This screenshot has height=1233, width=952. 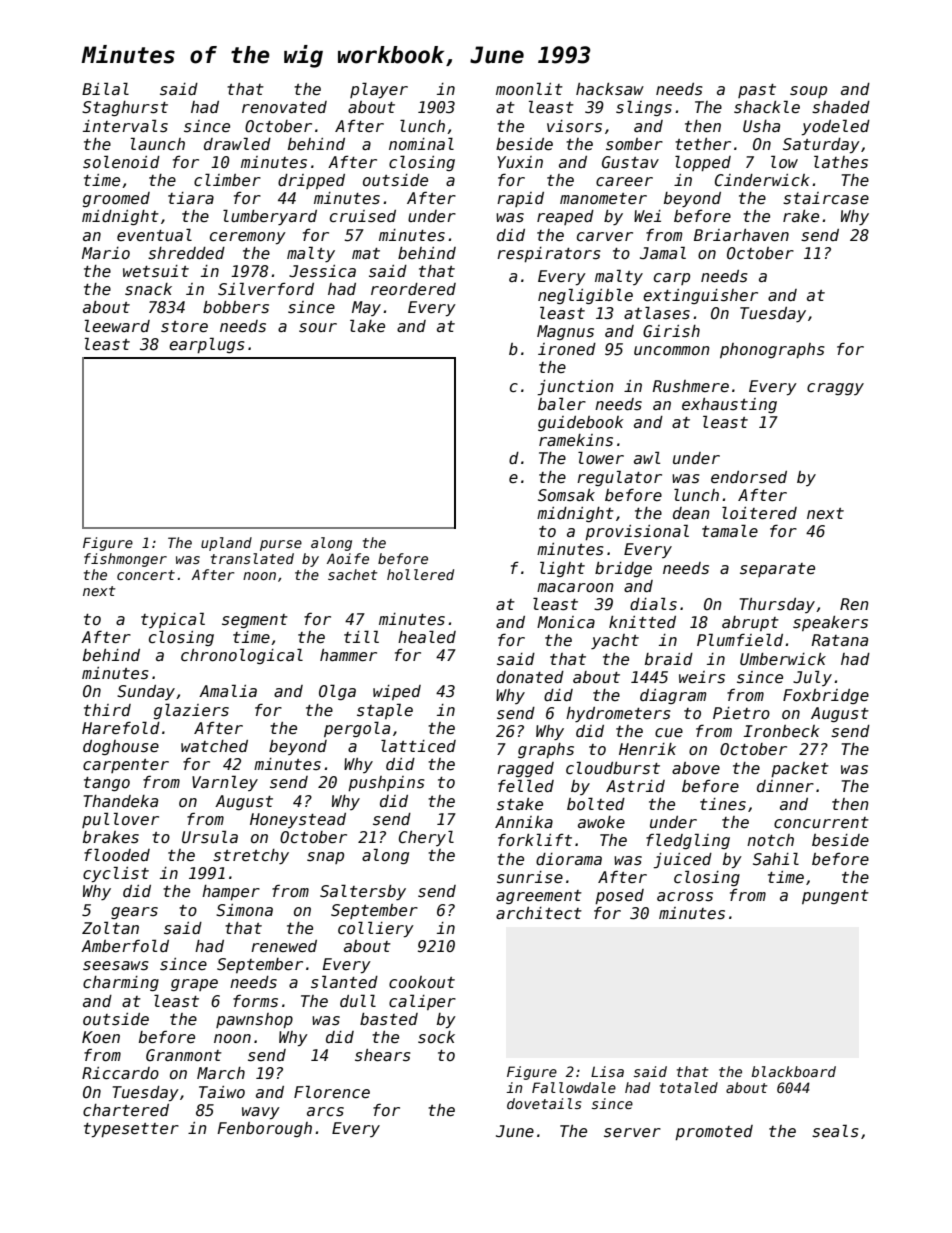 I want to click on staircase, so click(x=826, y=198).
